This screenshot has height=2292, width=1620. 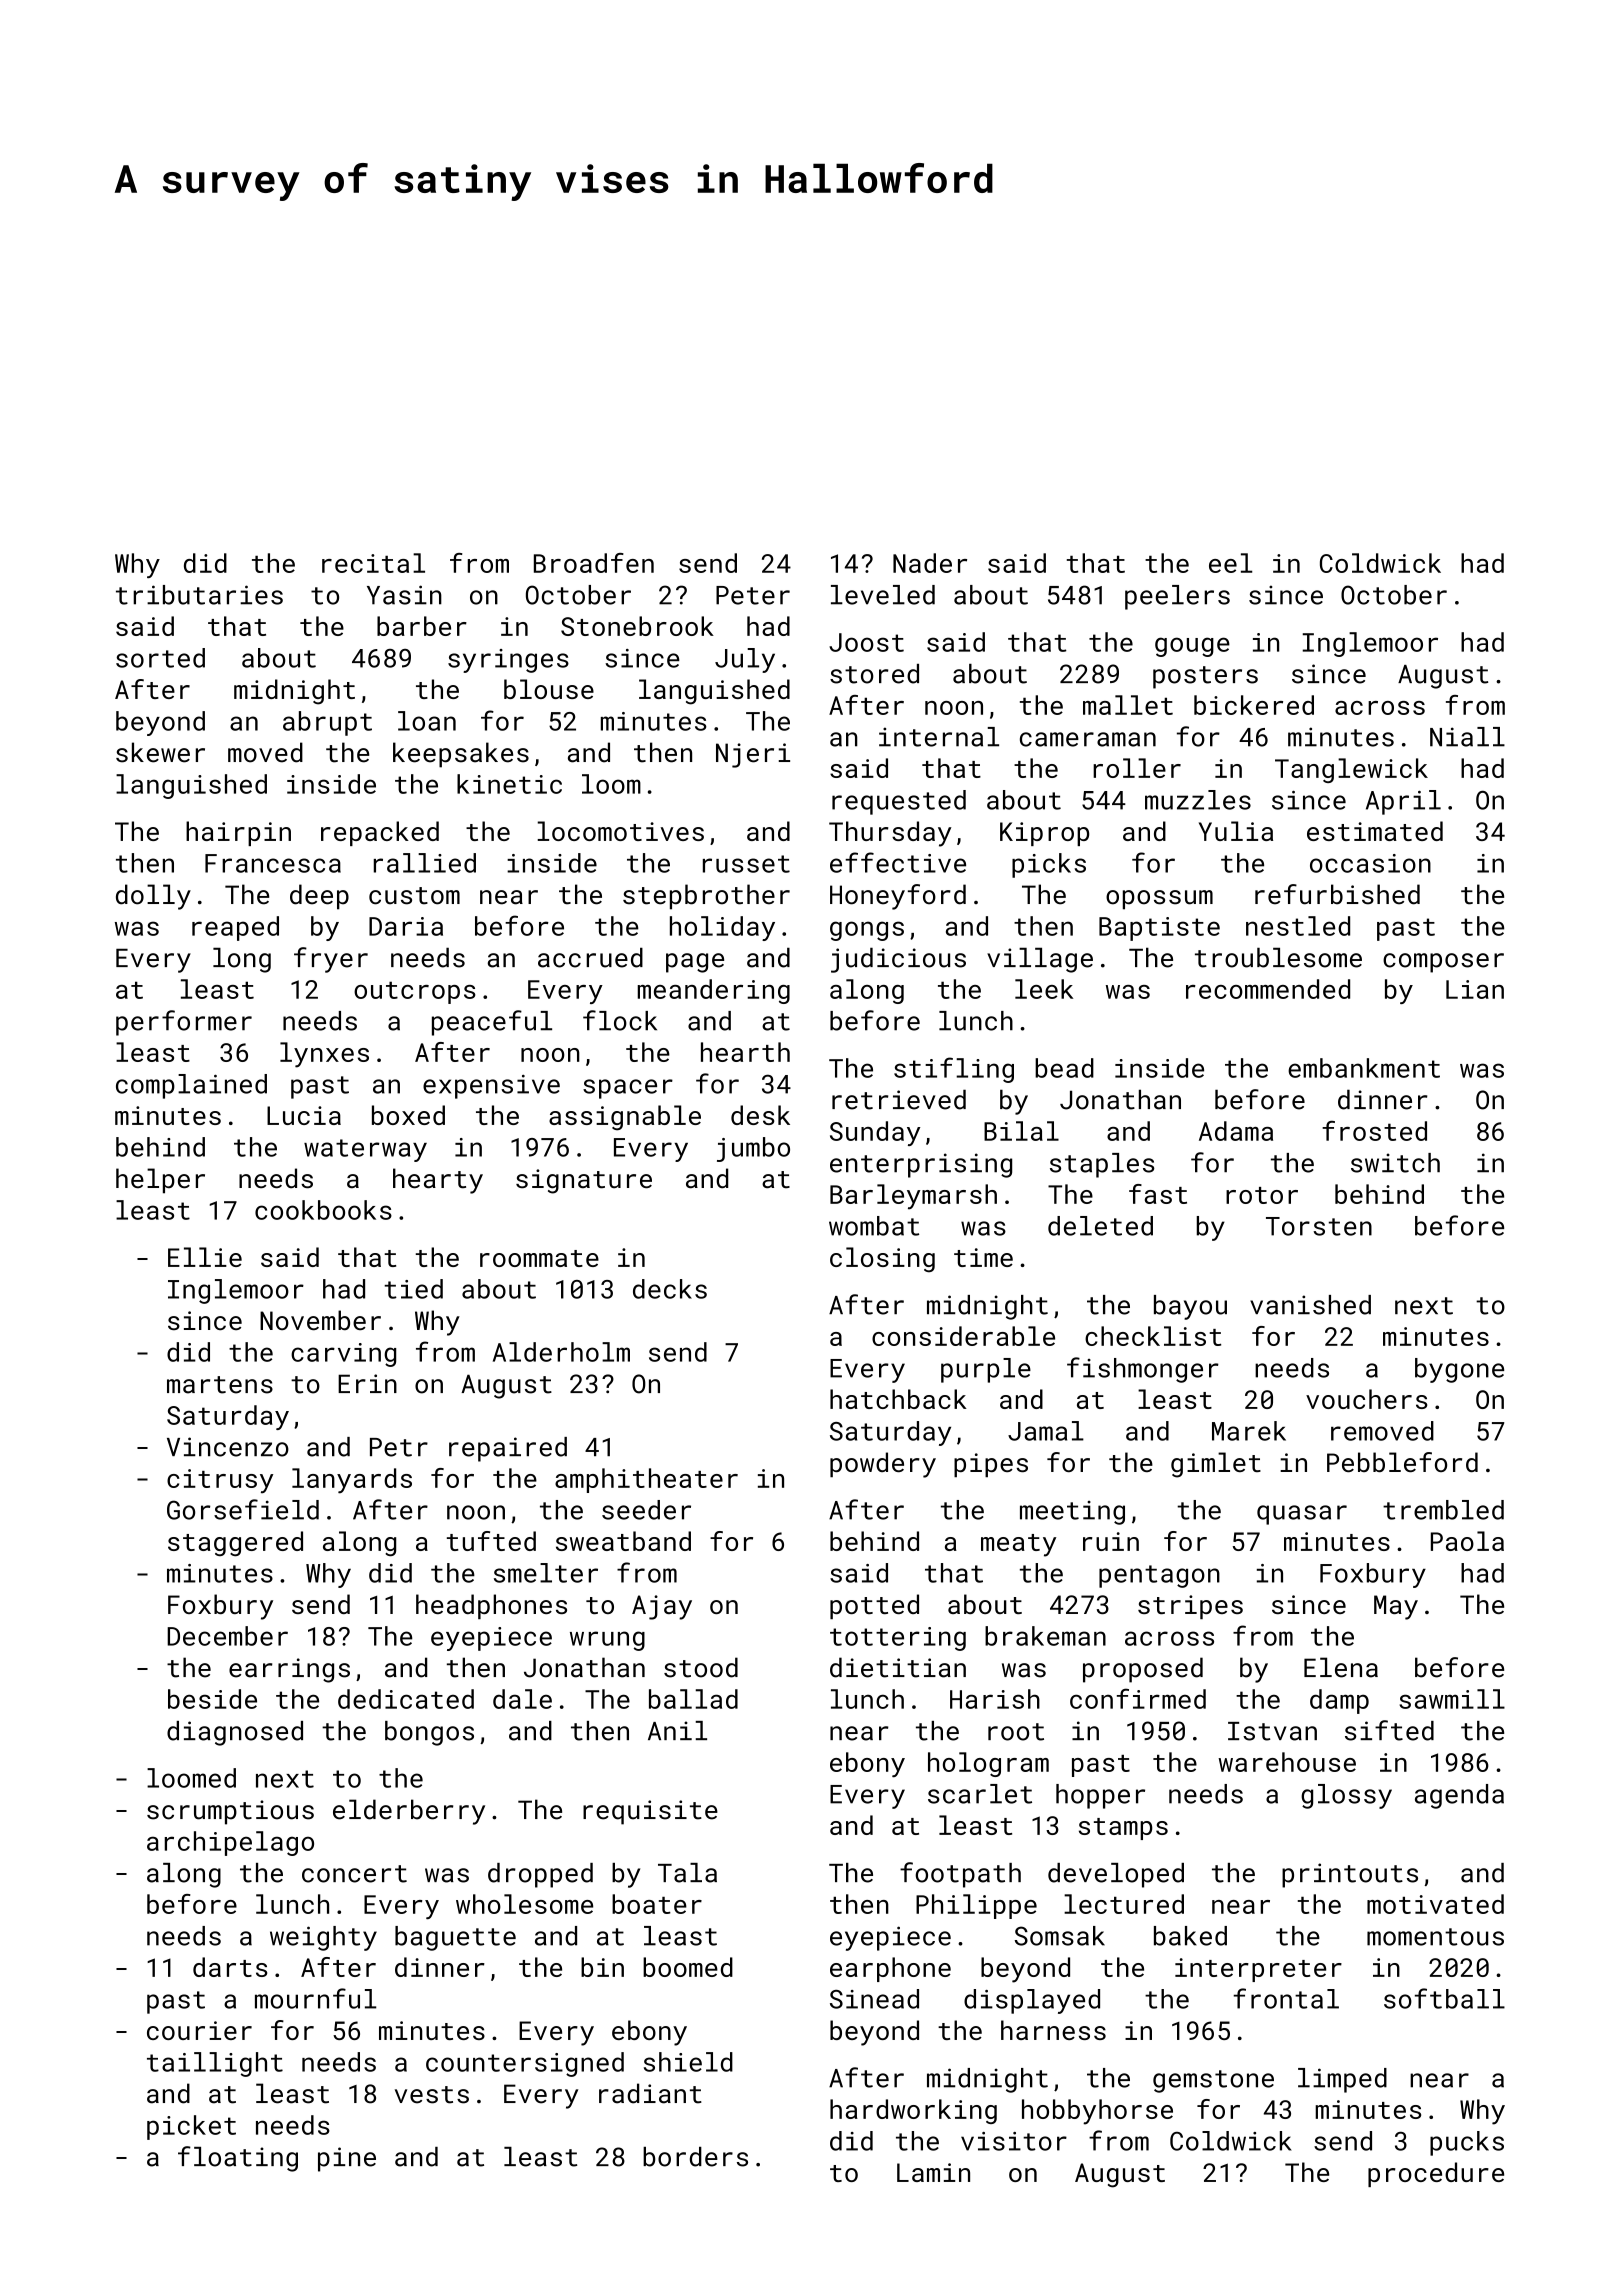 I want to click on tributaries, so click(x=199, y=595).
